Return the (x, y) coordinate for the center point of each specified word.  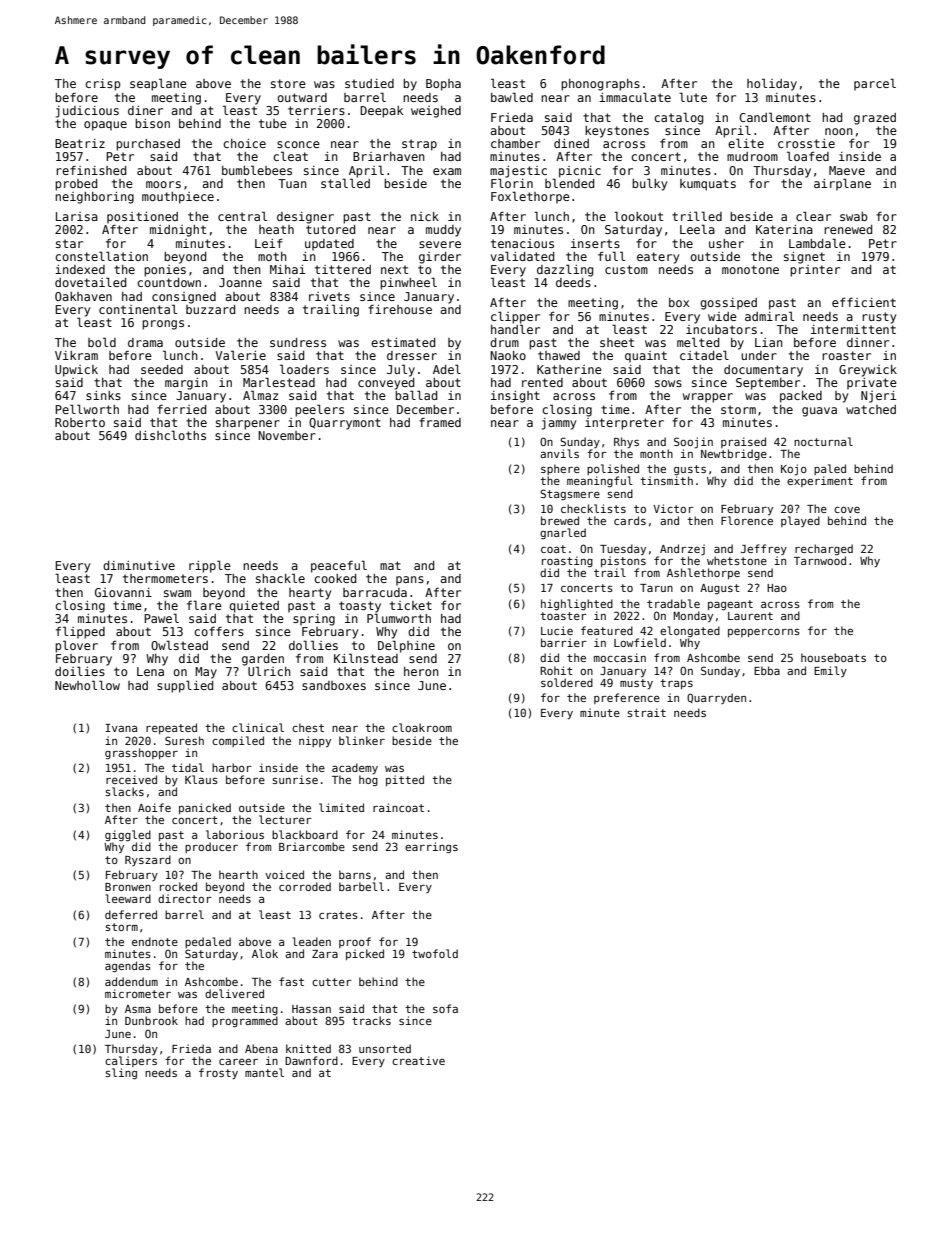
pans (410, 581)
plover (76, 646)
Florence (747, 520)
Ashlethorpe (703, 573)
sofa (445, 1008)
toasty (360, 607)
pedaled (208, 942)
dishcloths (170, 435)
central (242, 216)
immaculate (635, 97)
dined (571, 143)
